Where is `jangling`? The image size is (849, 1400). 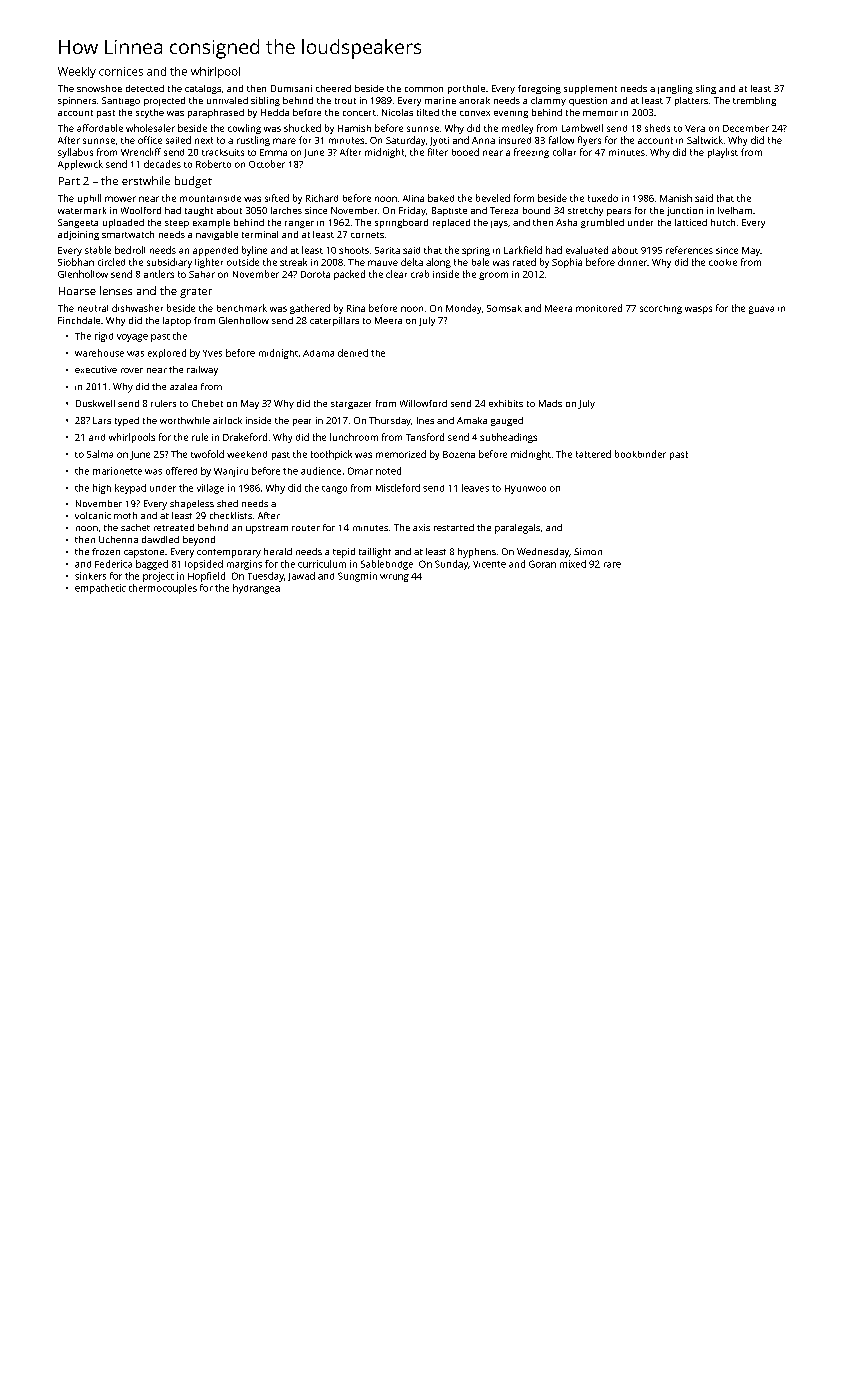 jangling is located at coordinates (675, 89).
